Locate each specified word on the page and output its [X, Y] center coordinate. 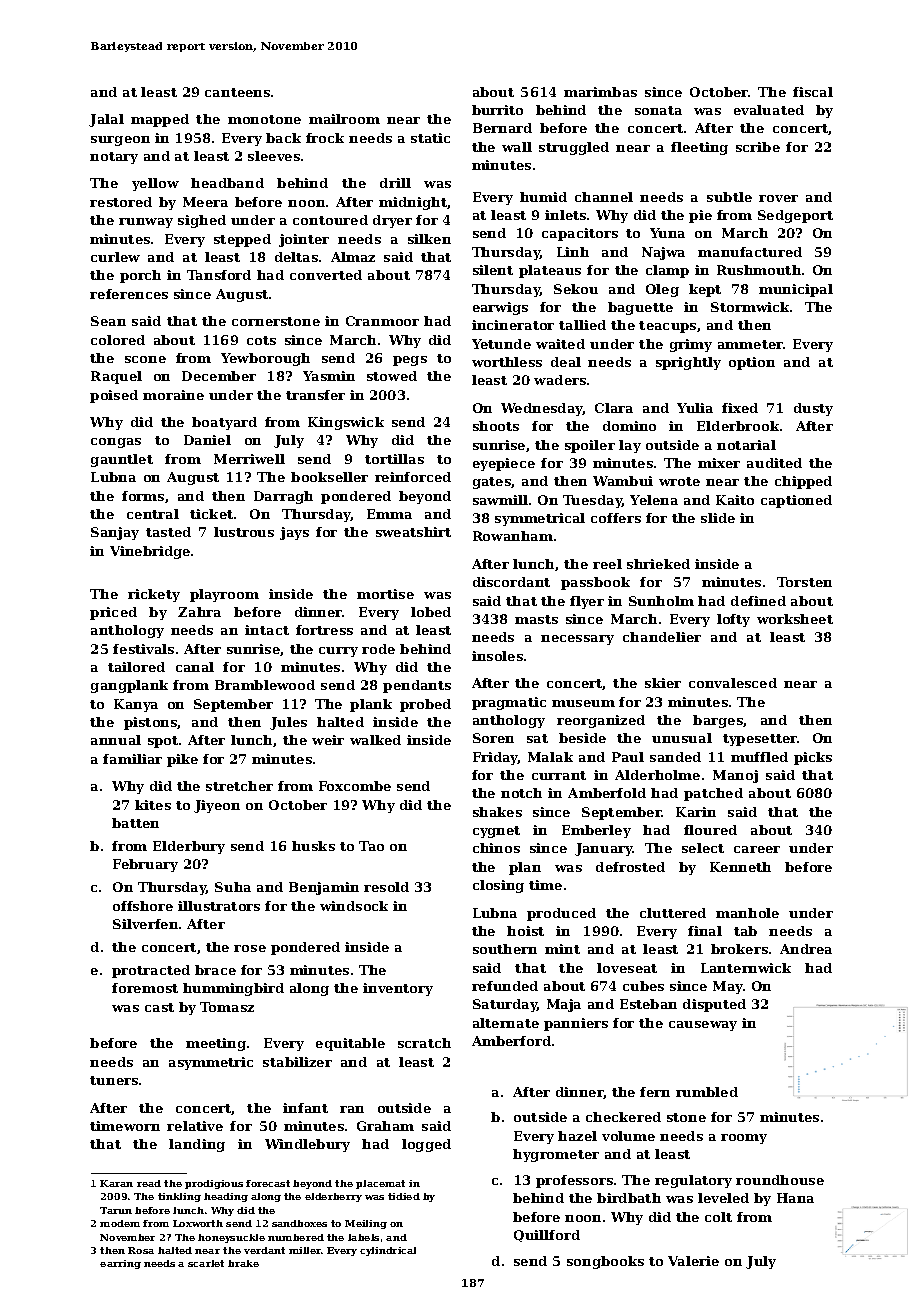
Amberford [511, 1041]
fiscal [813, 92]
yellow [155, 184]
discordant [511, 582]
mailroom [344, 119]
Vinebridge [150, 552]
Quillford [547, 1236]
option [752, 363]
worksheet [795, 619]
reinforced [413, 477]
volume [628, 1136]
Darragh [283, 497]
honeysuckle [231, 1238]
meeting [216, 1044]
